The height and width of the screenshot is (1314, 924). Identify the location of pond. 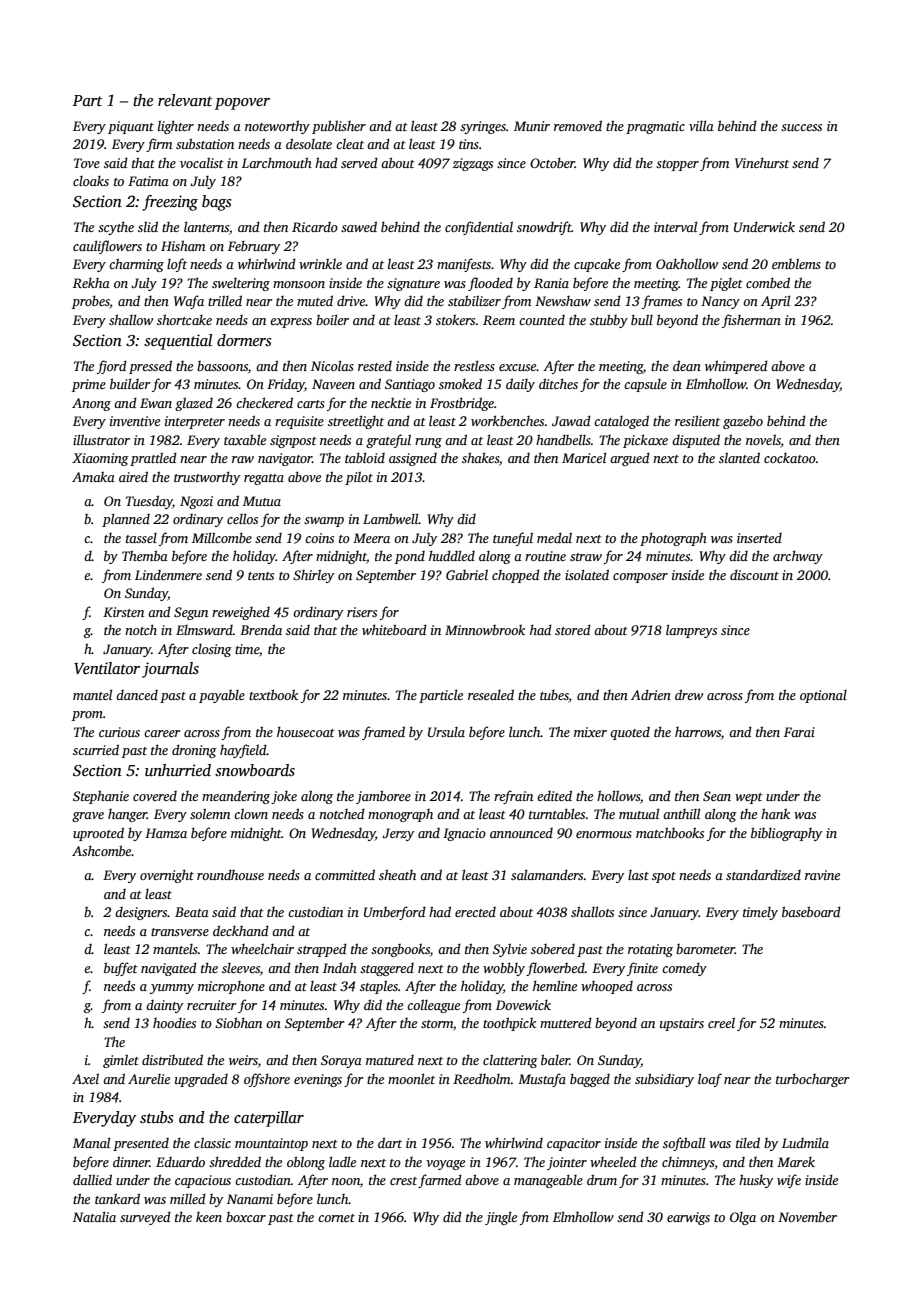
(410, 557).
